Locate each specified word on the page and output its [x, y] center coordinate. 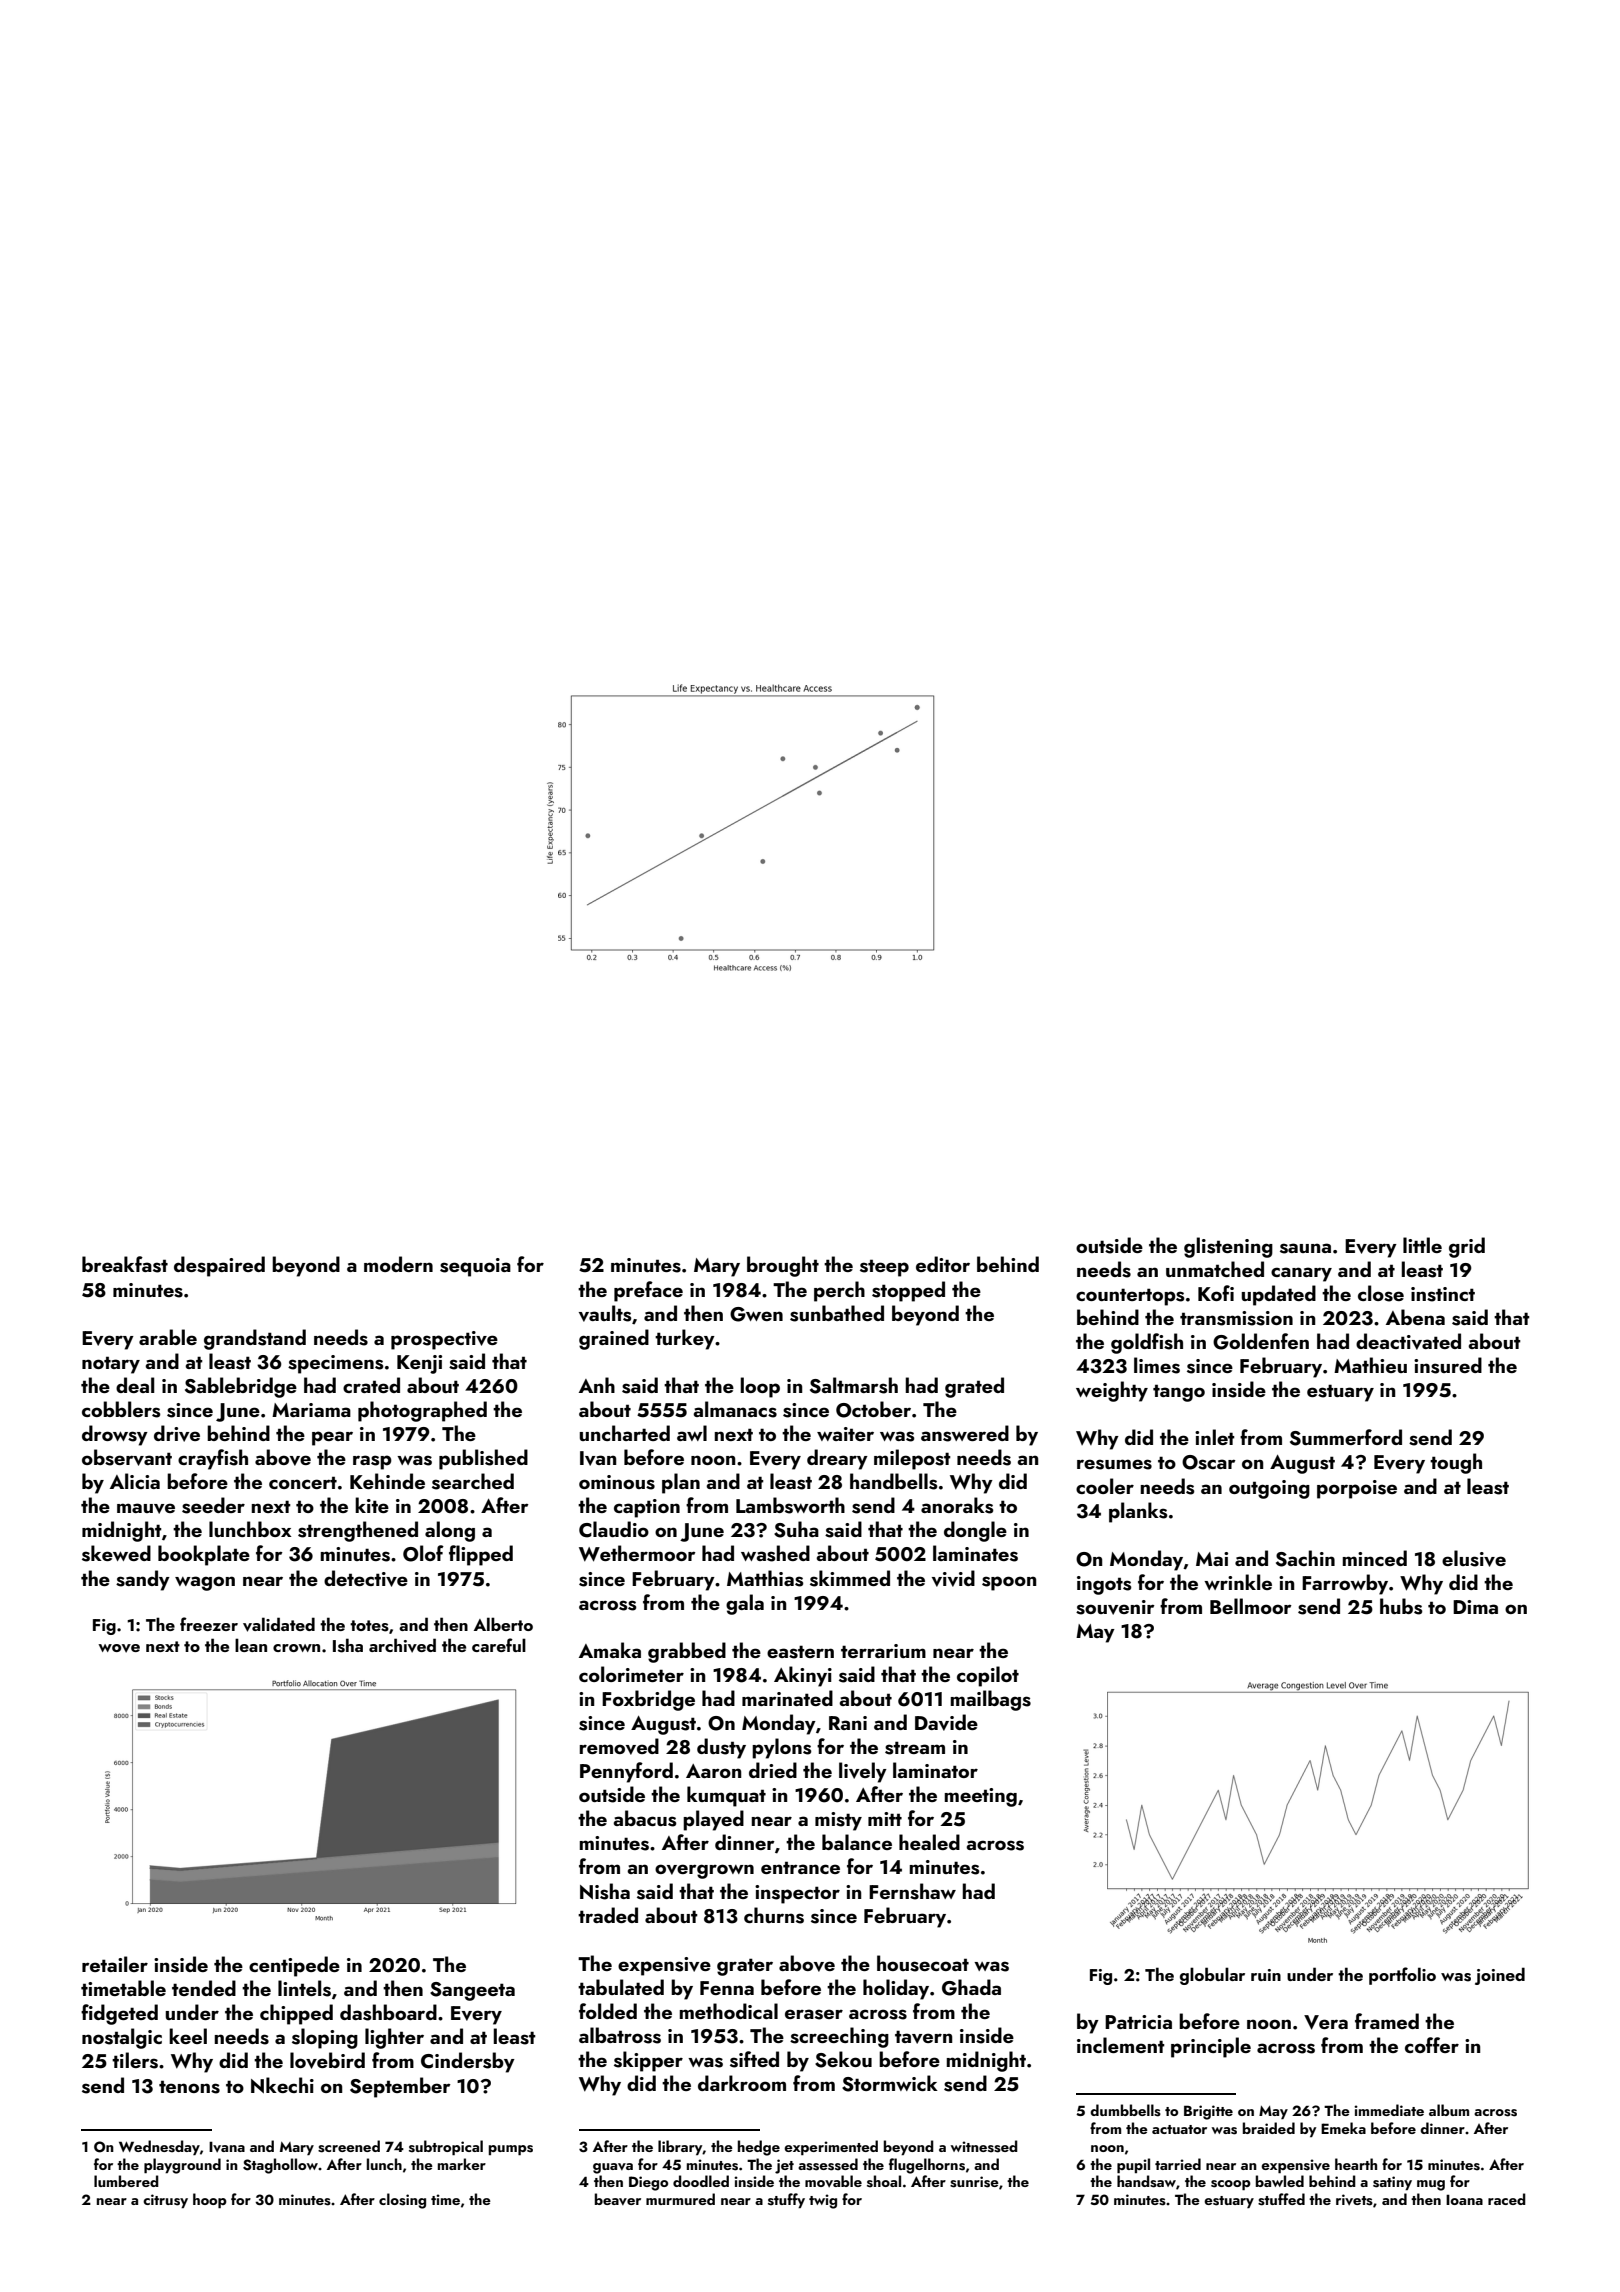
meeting [981, 1797]
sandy [143, 1580]
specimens [336, 1364]
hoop [210, 2200]
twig [823, 2201]
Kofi [1216, 1293]
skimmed [850, 1578]
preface [648, 1291]
